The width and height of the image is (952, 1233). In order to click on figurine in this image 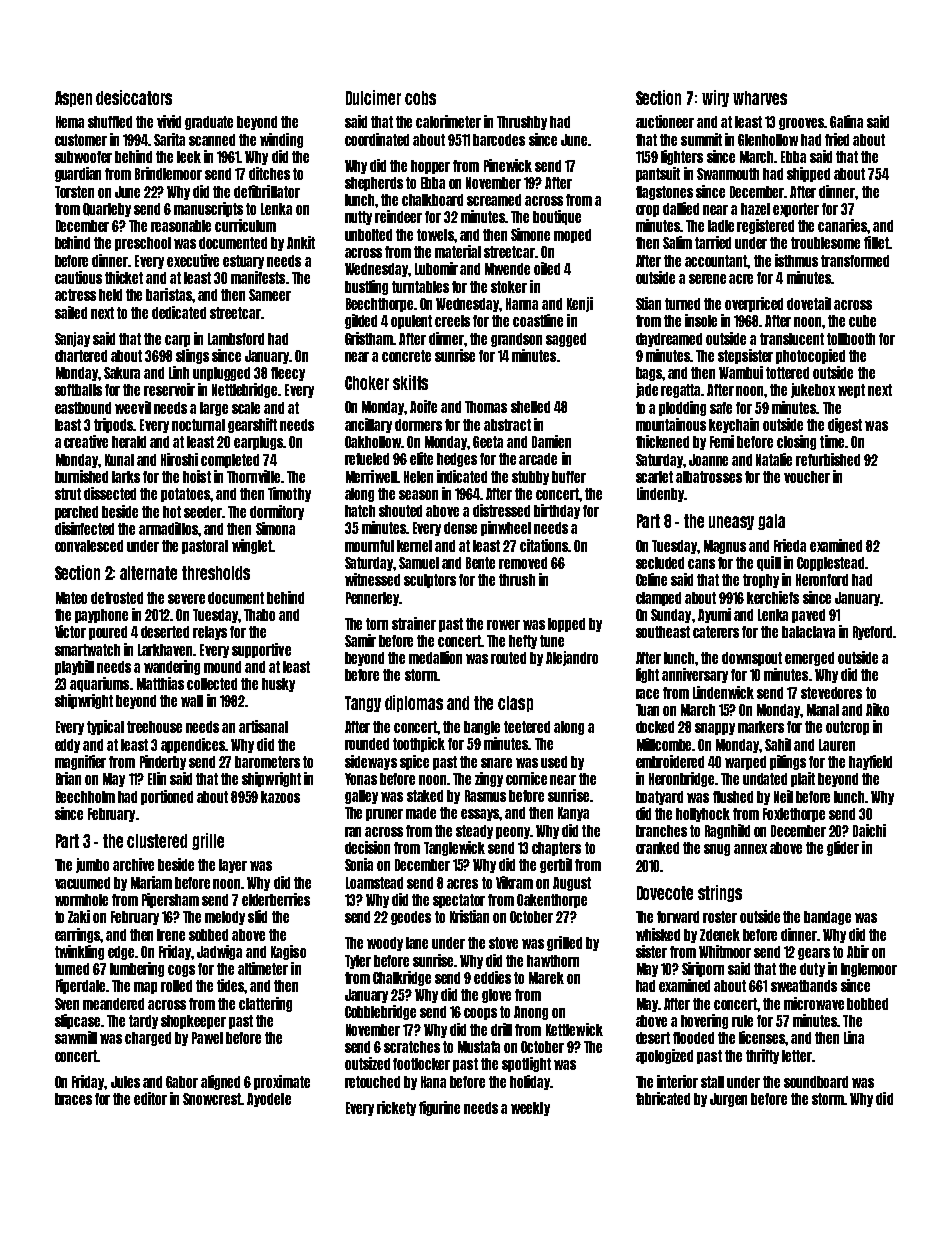, I will do `click(439, 1108)`.
